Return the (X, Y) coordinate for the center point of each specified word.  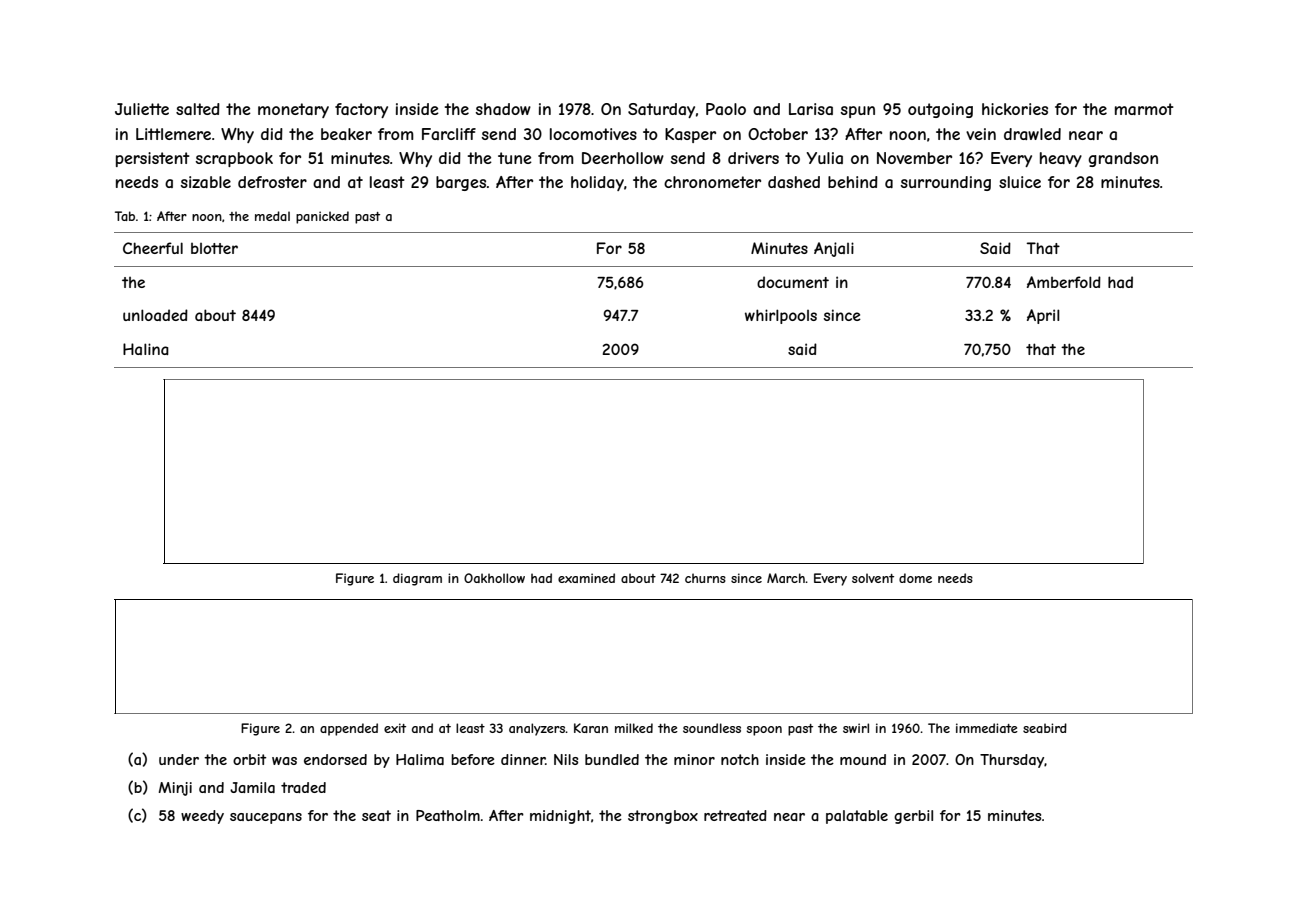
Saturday (661, 110)
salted (198, 109)
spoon (764, 731)
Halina (146, 349)
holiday (597, 183)
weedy (202, 817)
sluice (1020, 182)
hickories (1015, 109)
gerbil (913, 817)
